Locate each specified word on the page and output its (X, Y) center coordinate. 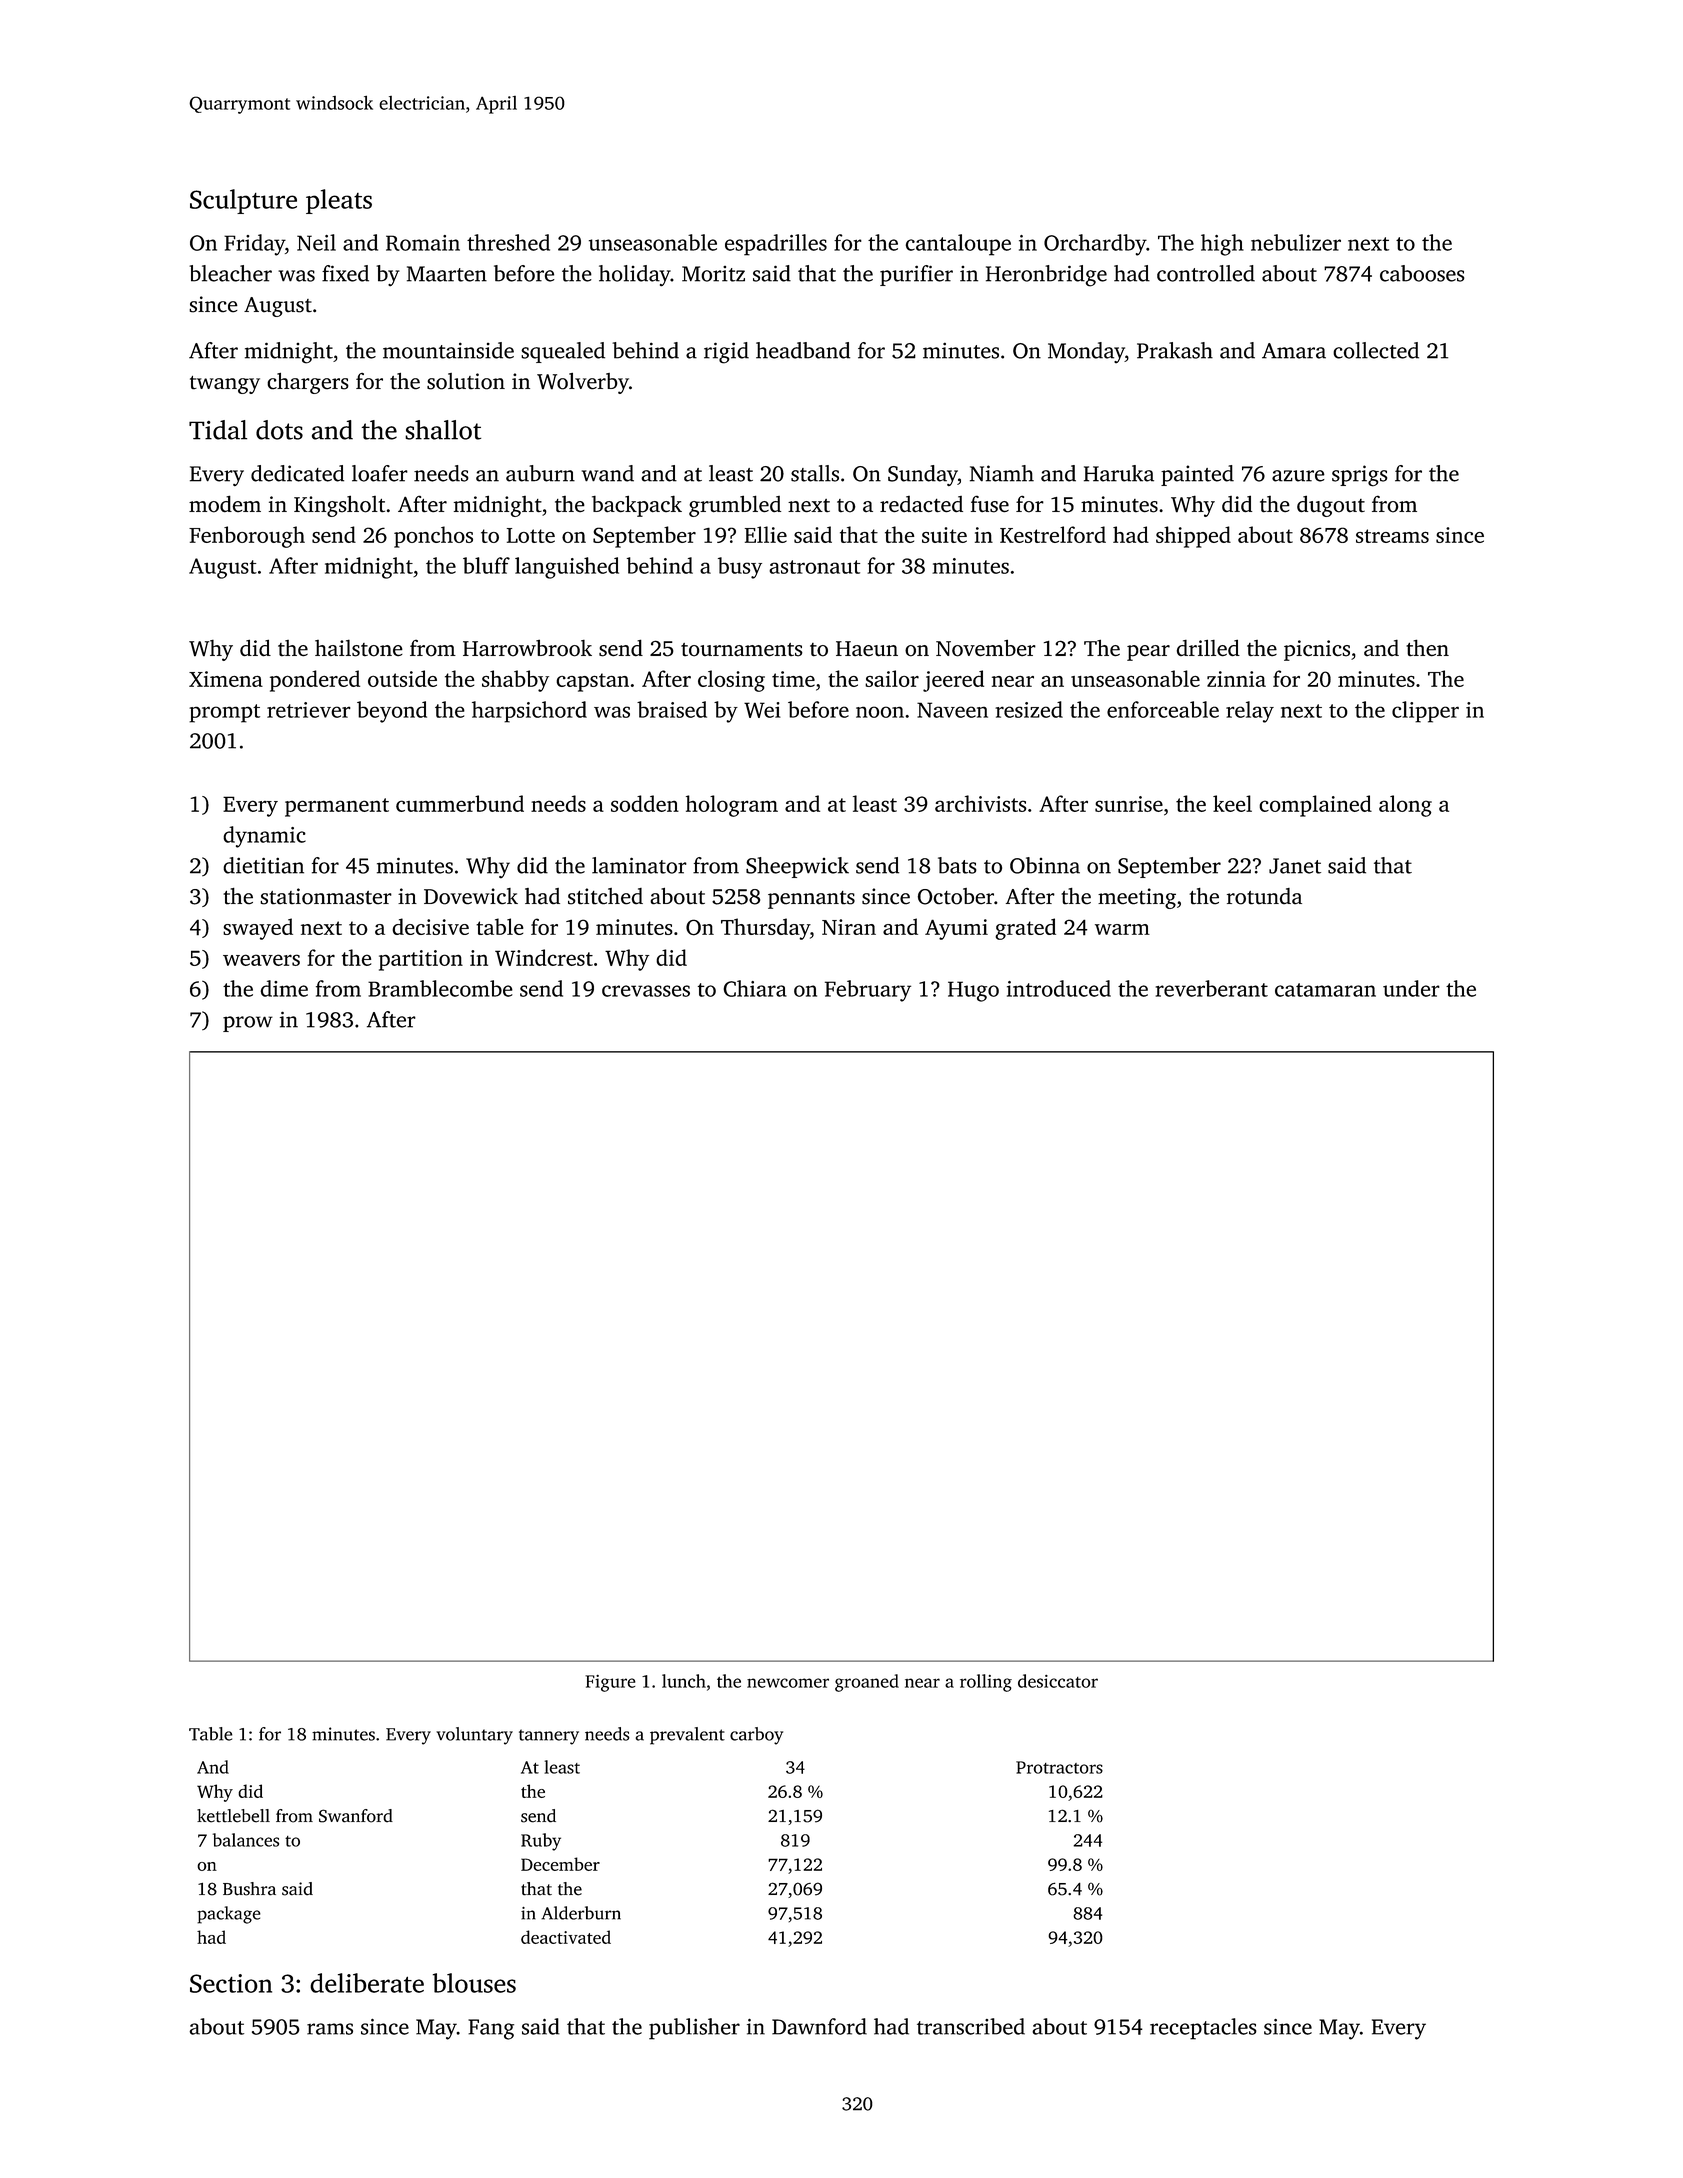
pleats (339, 201)
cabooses (1422, 273)
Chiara (755, 988)
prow (248, 1024)
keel (1232, 803)
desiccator (1058, 1681)
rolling (986, 1683)
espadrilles (776, 245)
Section (231, 1983)
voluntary (474, 1736)
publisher (694, 2029)
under (1411, 988)
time (793, 679)
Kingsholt (339, 506)
